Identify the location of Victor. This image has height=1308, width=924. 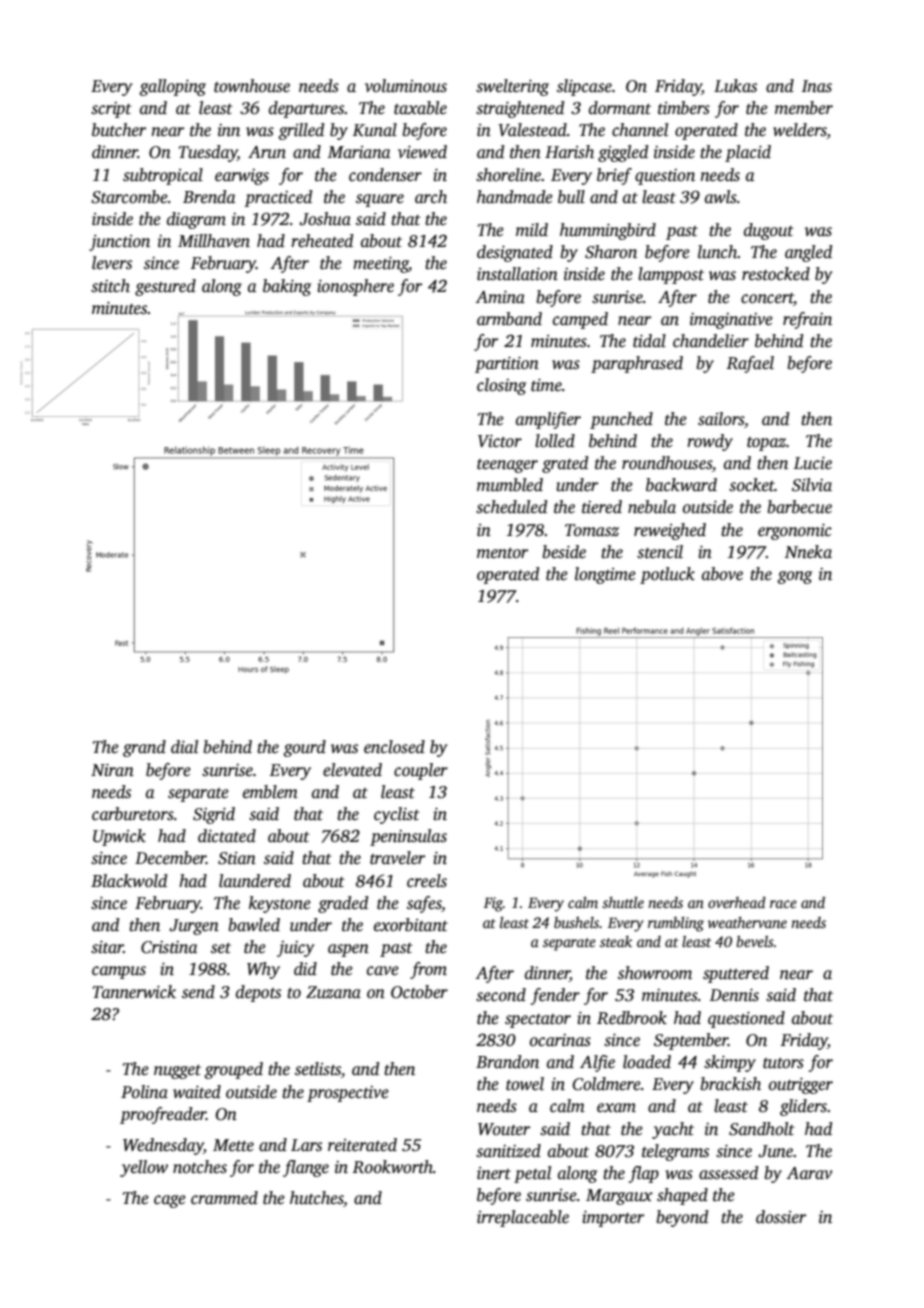
(500, 441).
